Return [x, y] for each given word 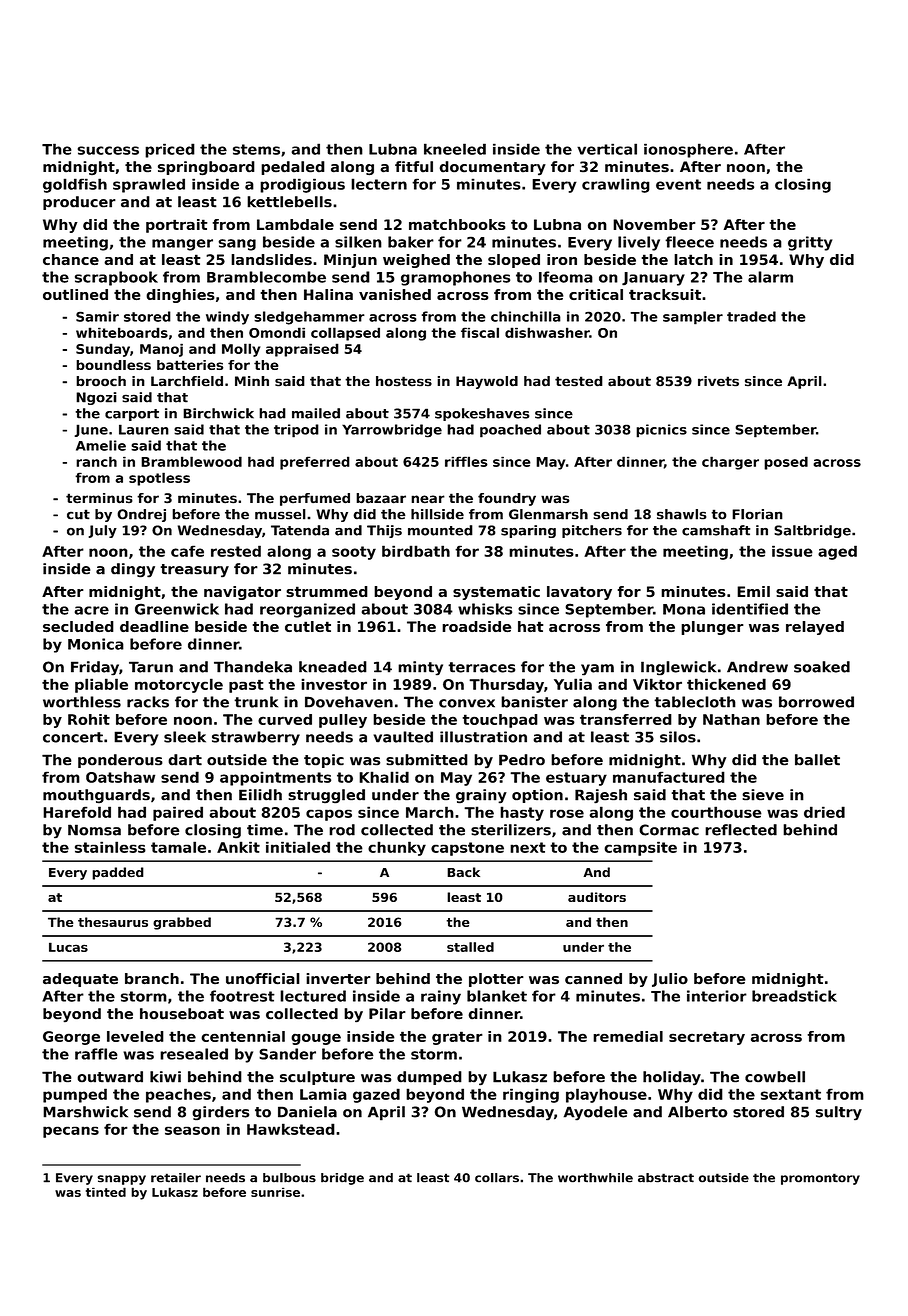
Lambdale [295, 224]
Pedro [522, 760]
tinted [106, 1192]
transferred [626, 719]
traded [751, 316]
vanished [395, 294]
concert [73, 737]
